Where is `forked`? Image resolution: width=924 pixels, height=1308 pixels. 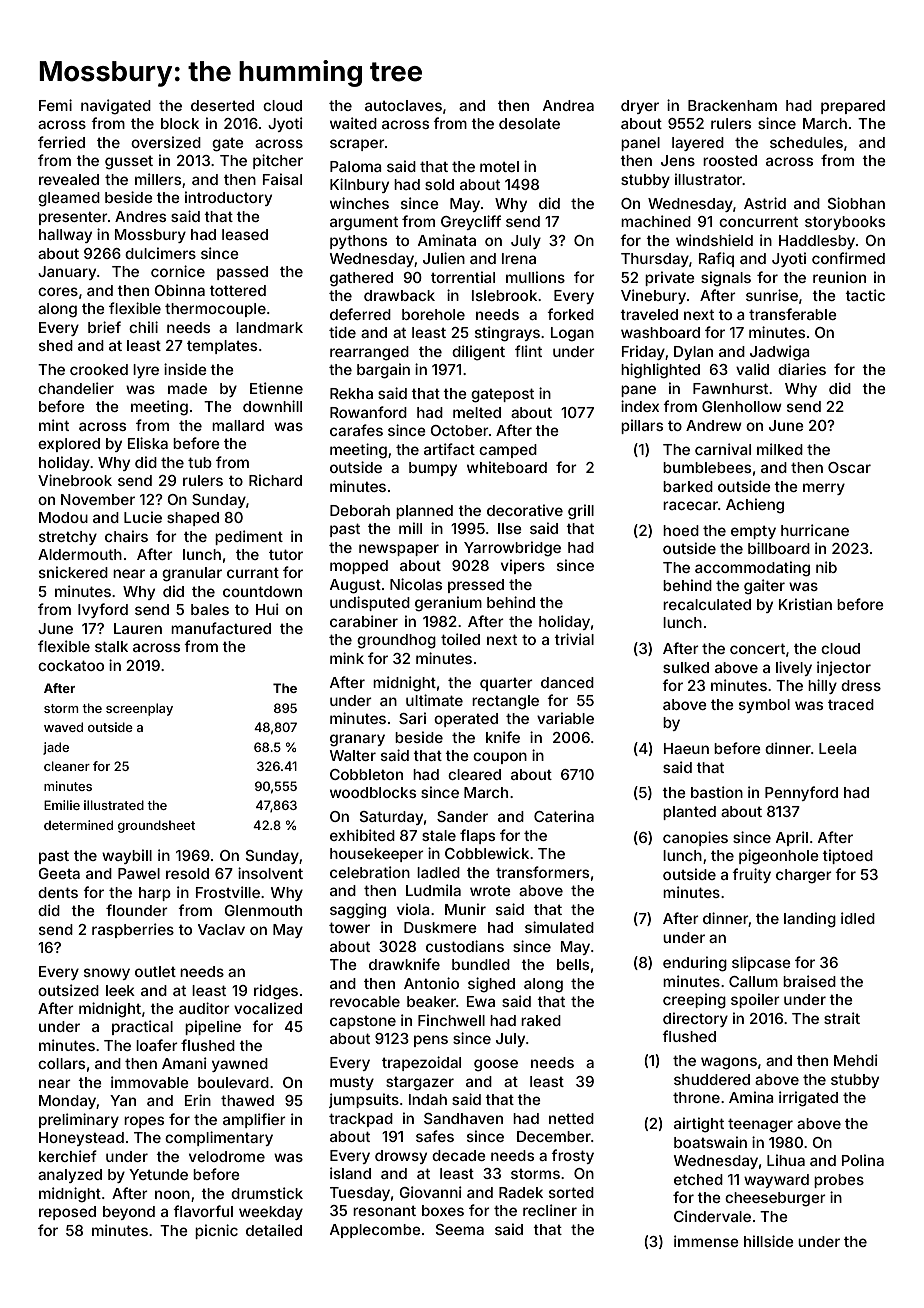
forked is located at coordinates (570, 314).
